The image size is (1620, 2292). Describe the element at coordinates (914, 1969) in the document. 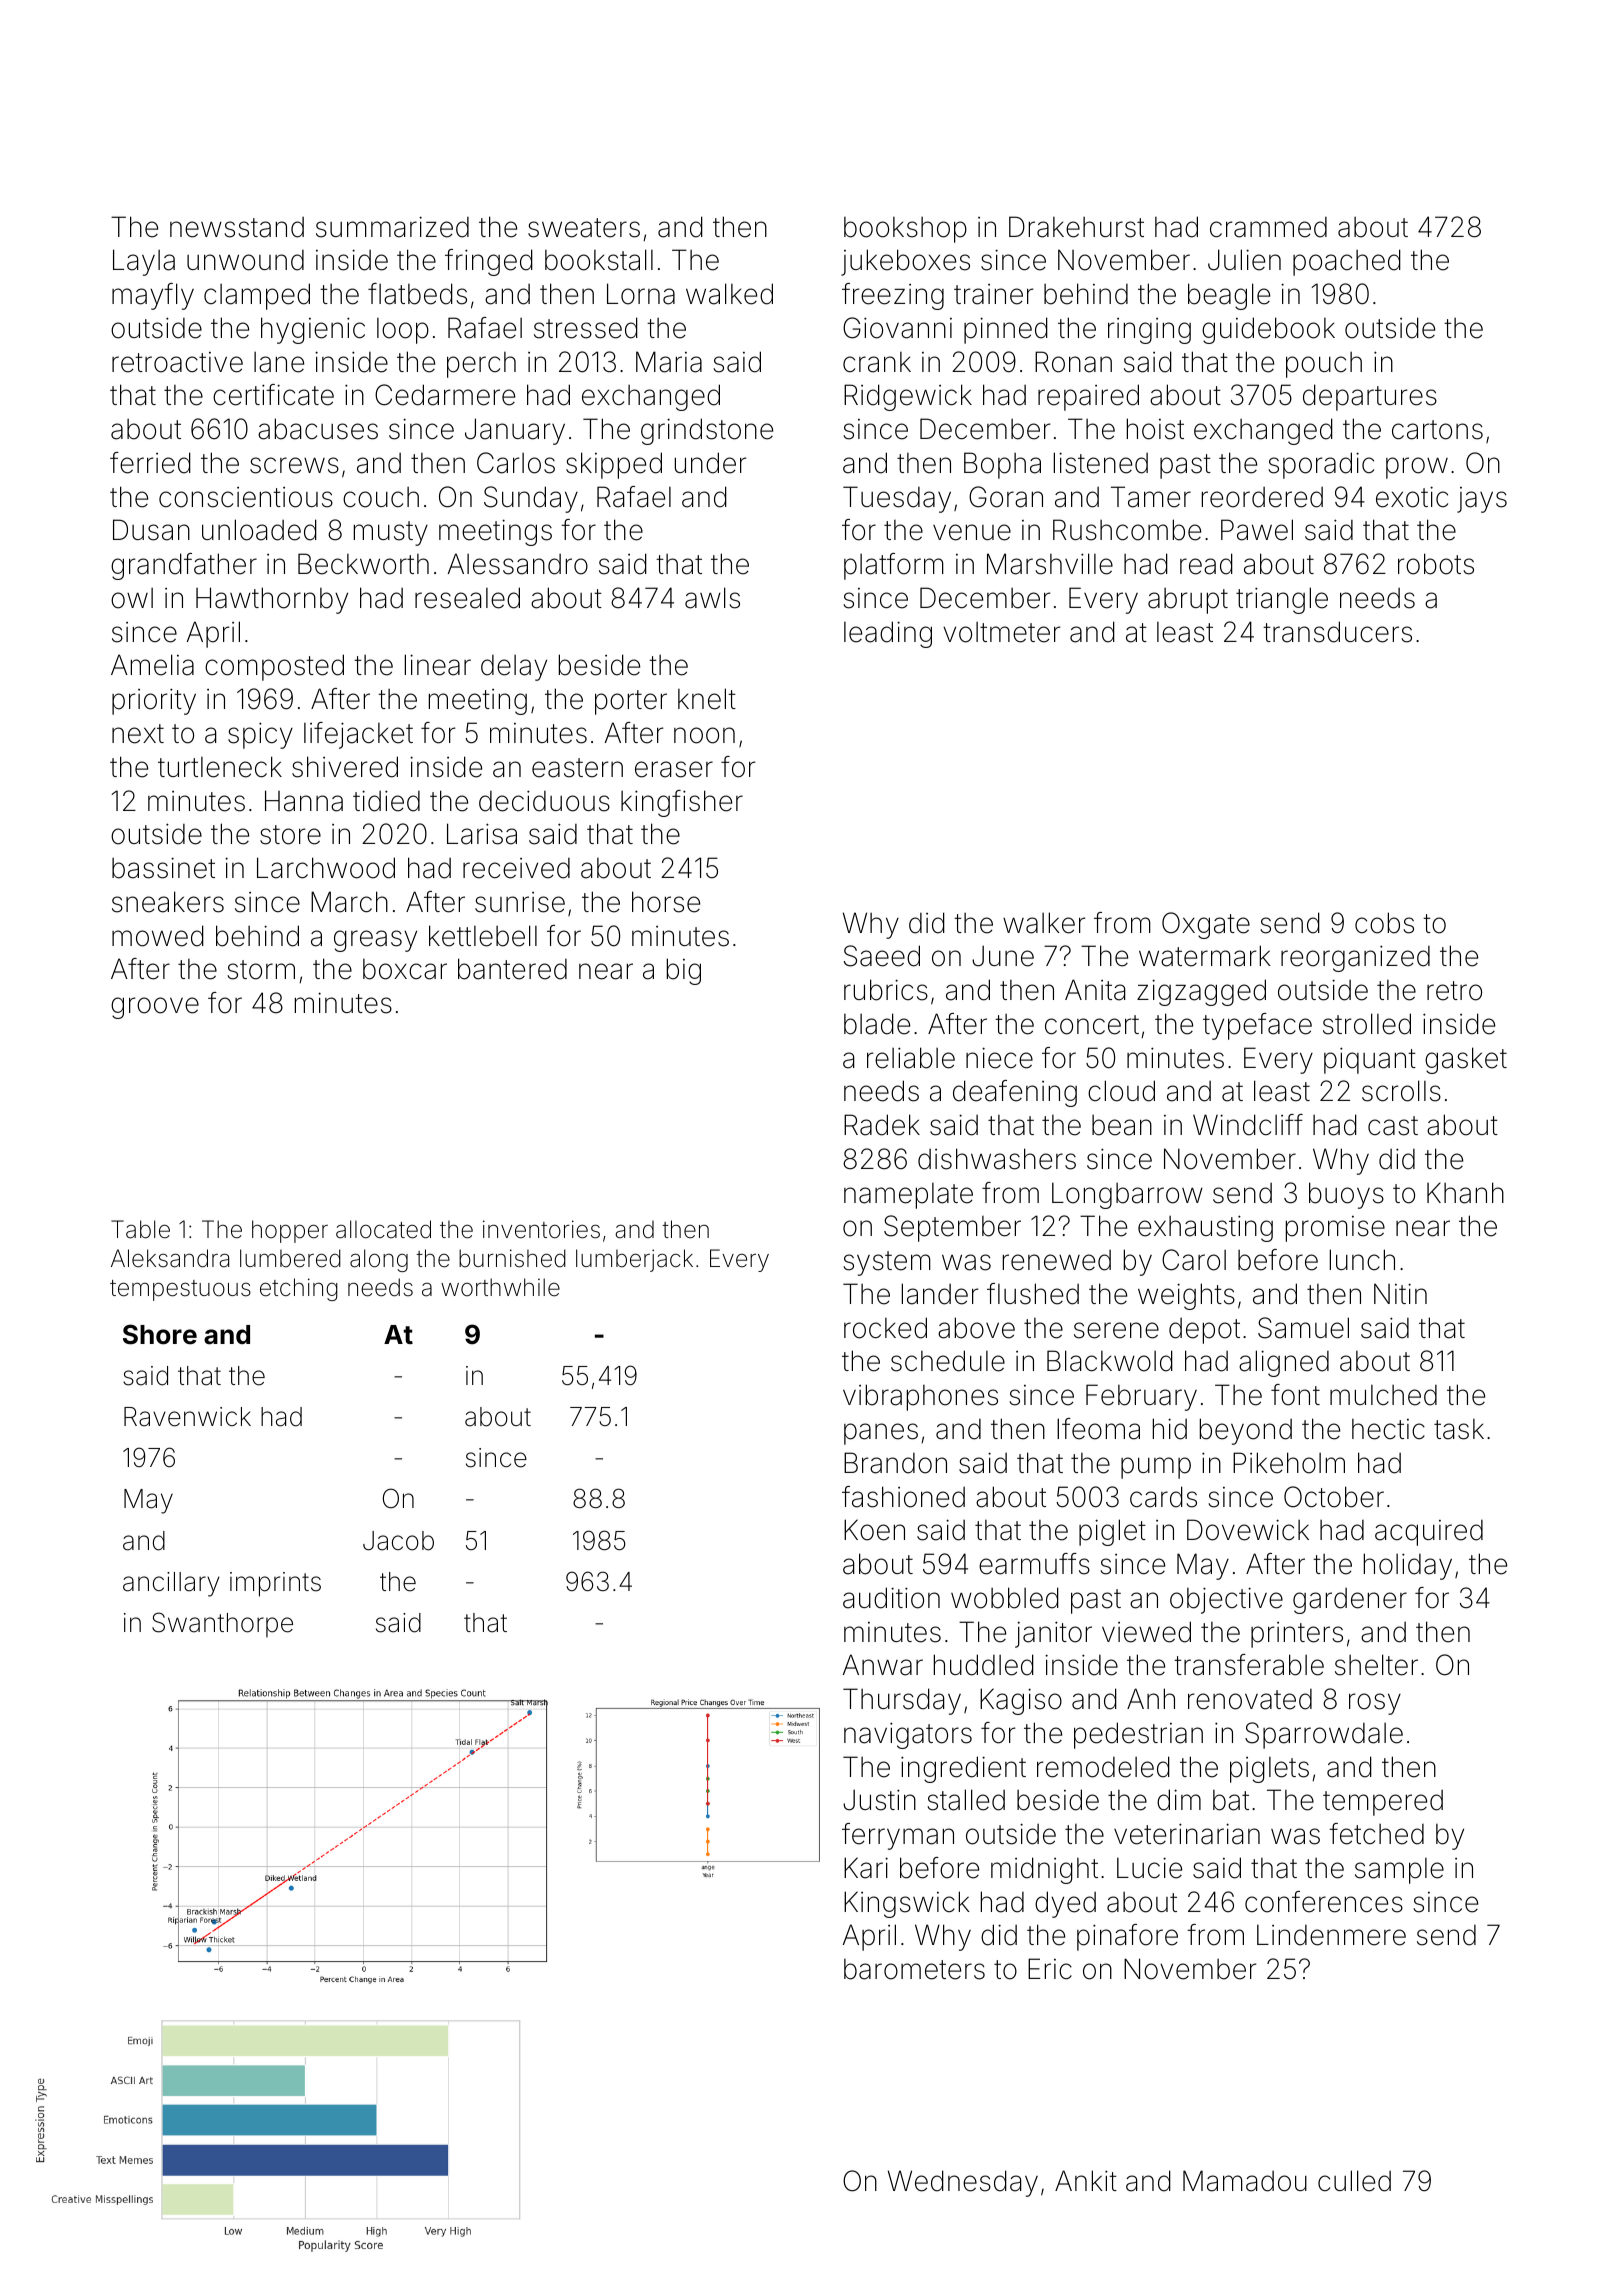

I see `barometers` at that location.
